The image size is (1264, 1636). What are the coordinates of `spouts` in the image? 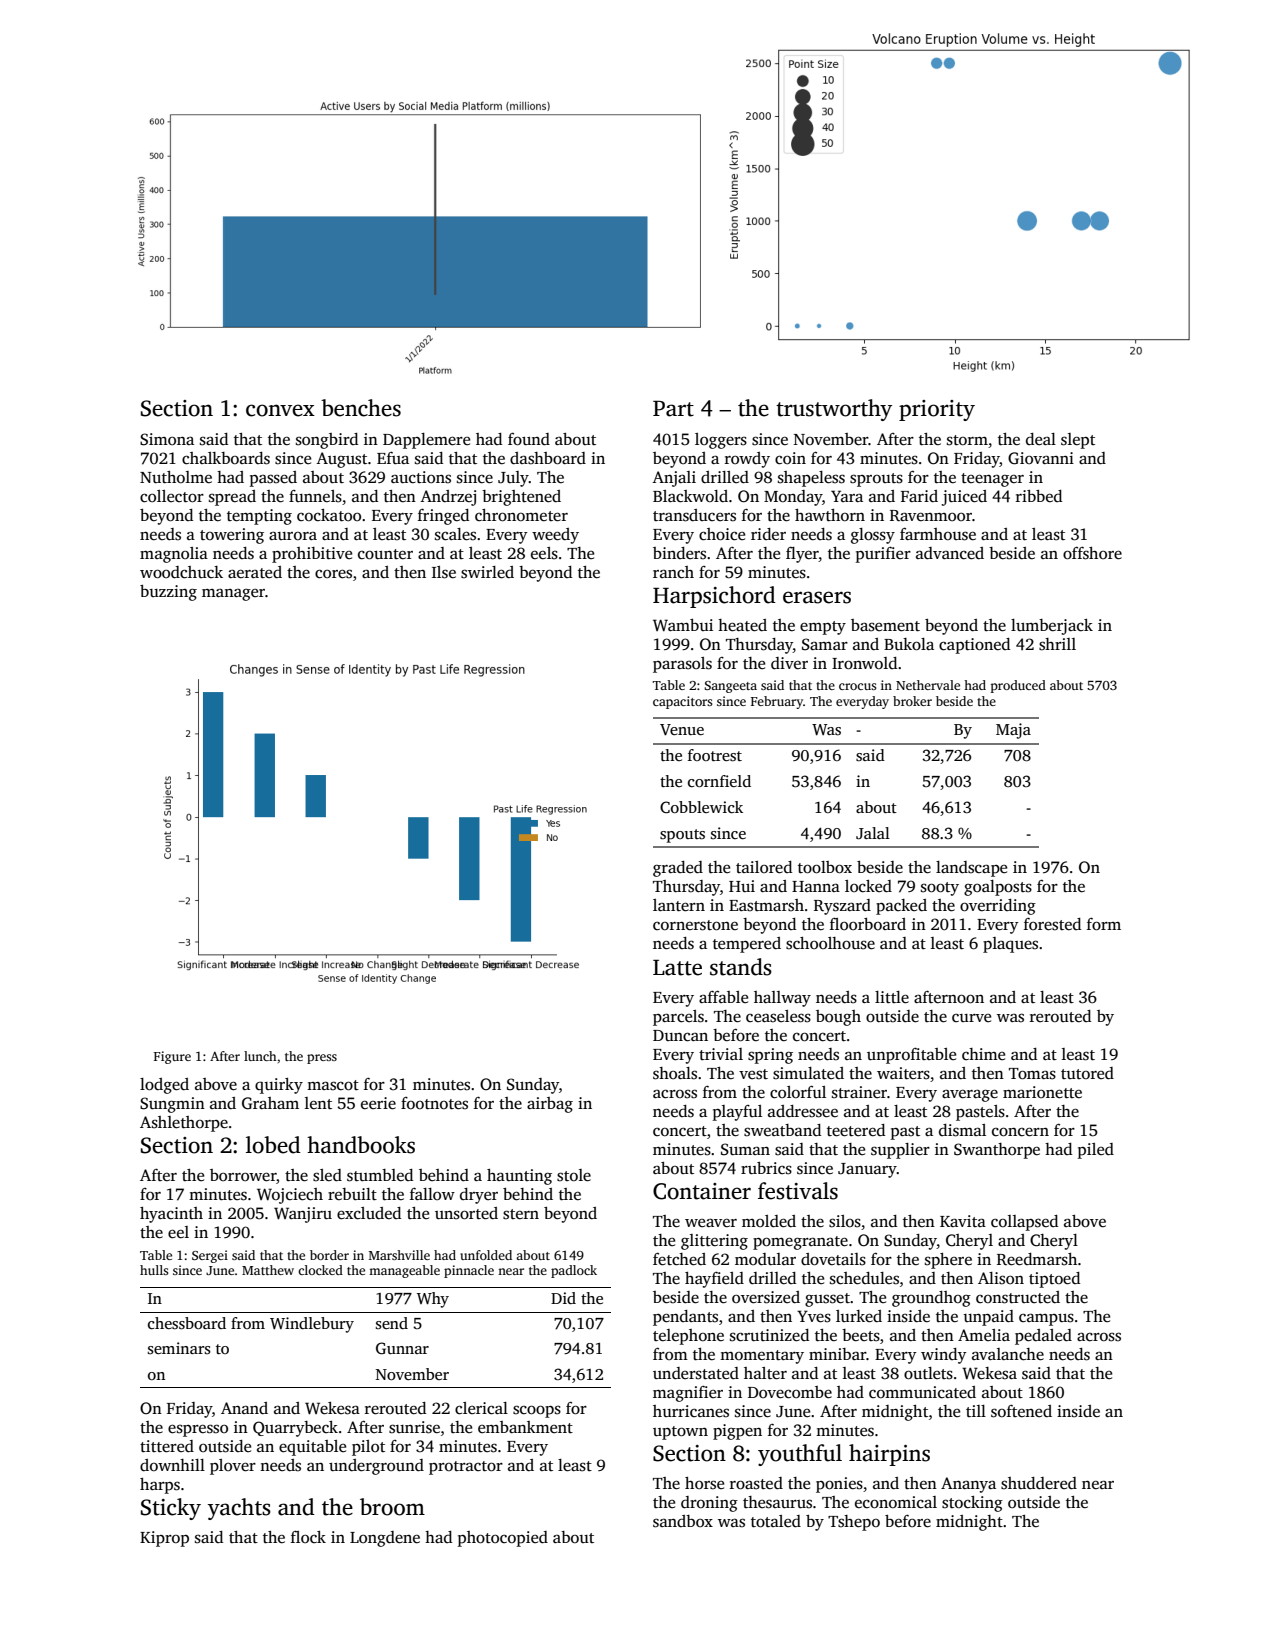 It's located at (682, 836).
